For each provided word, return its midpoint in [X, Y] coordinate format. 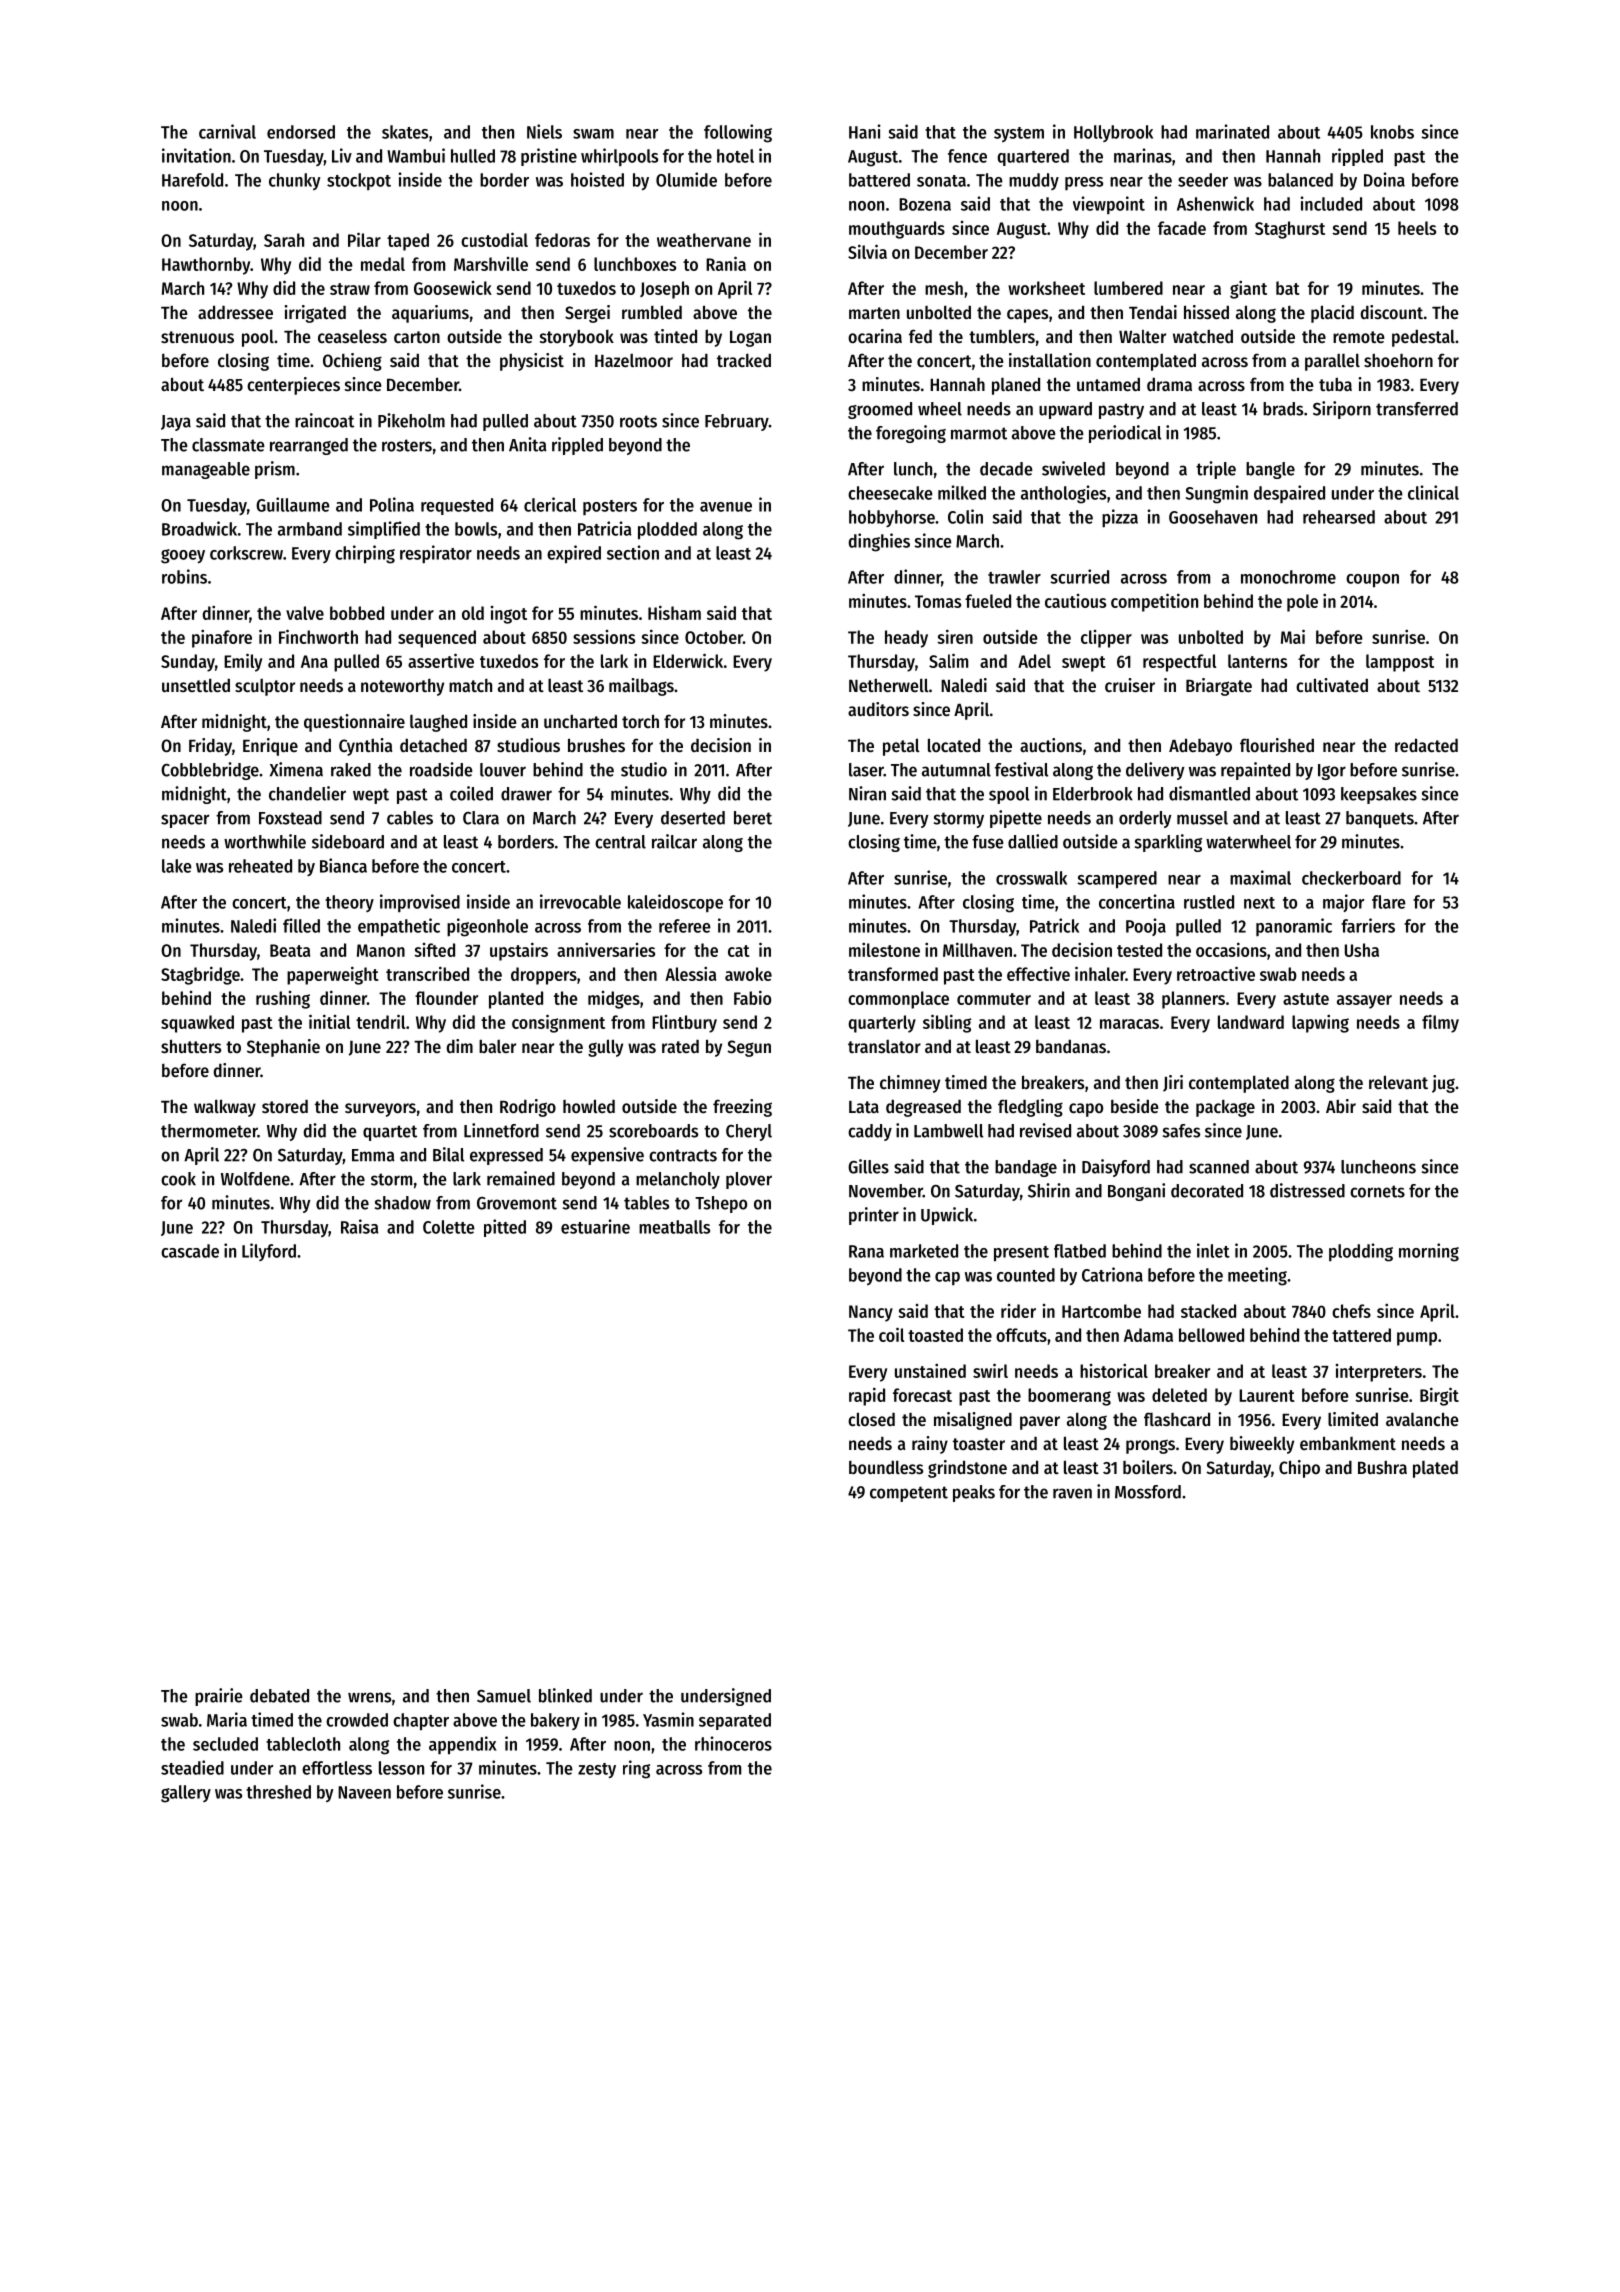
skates [405, 132]
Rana [866, 1251]
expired [574, 554]
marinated [1232, 131]
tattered [1361, 1335]
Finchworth [318, 636]
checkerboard [1351, 878]
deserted [693, 818]
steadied [192, 1767]
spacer [185, 821]
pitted [505, 1228]
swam [593, 134]
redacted [1426, 745]
